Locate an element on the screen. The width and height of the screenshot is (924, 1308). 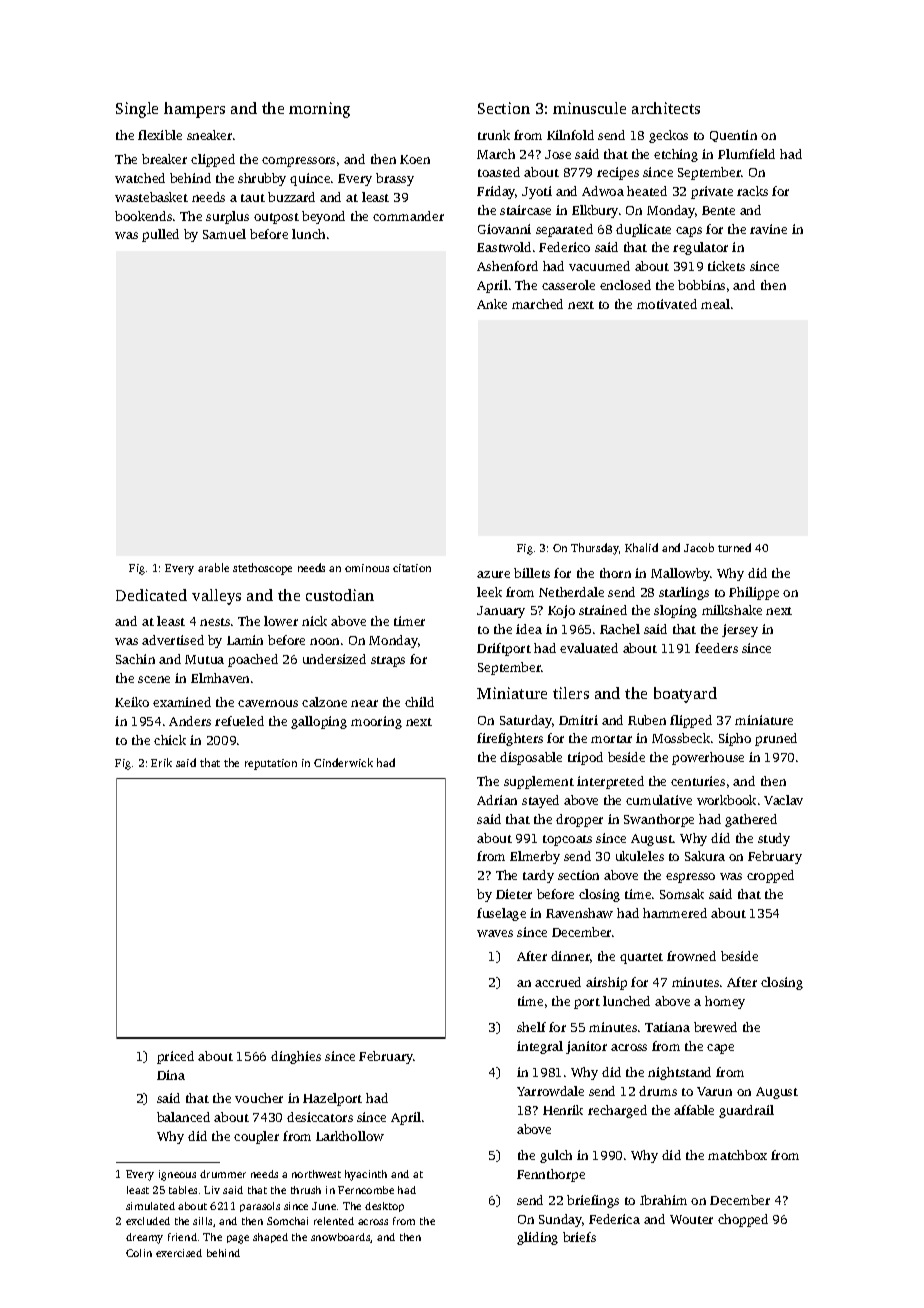
exercised is located at coordinates (179, 1253).
